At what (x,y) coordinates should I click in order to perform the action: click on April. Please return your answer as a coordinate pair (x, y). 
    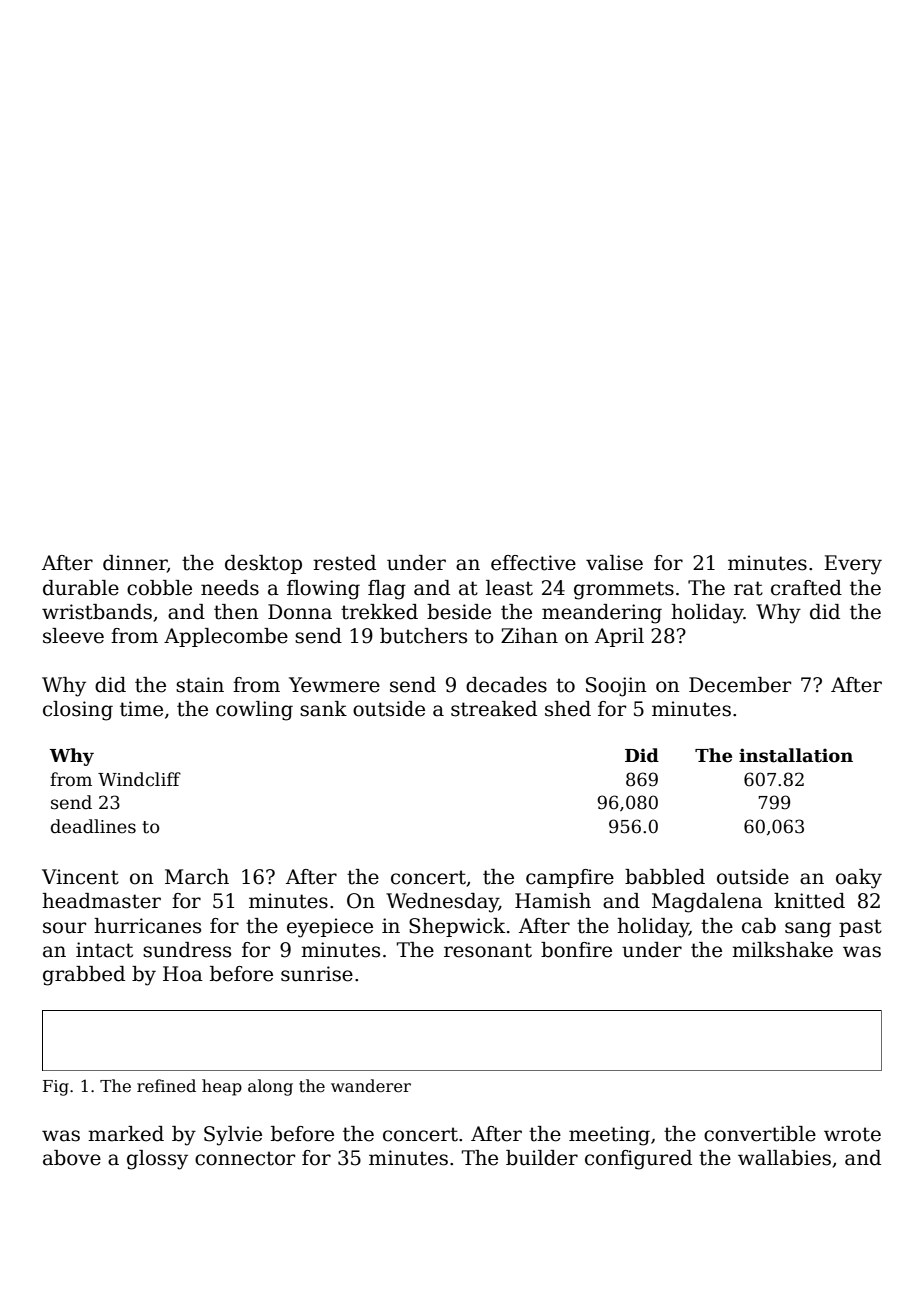
    Looking at the image, I should click on (619, 637).
